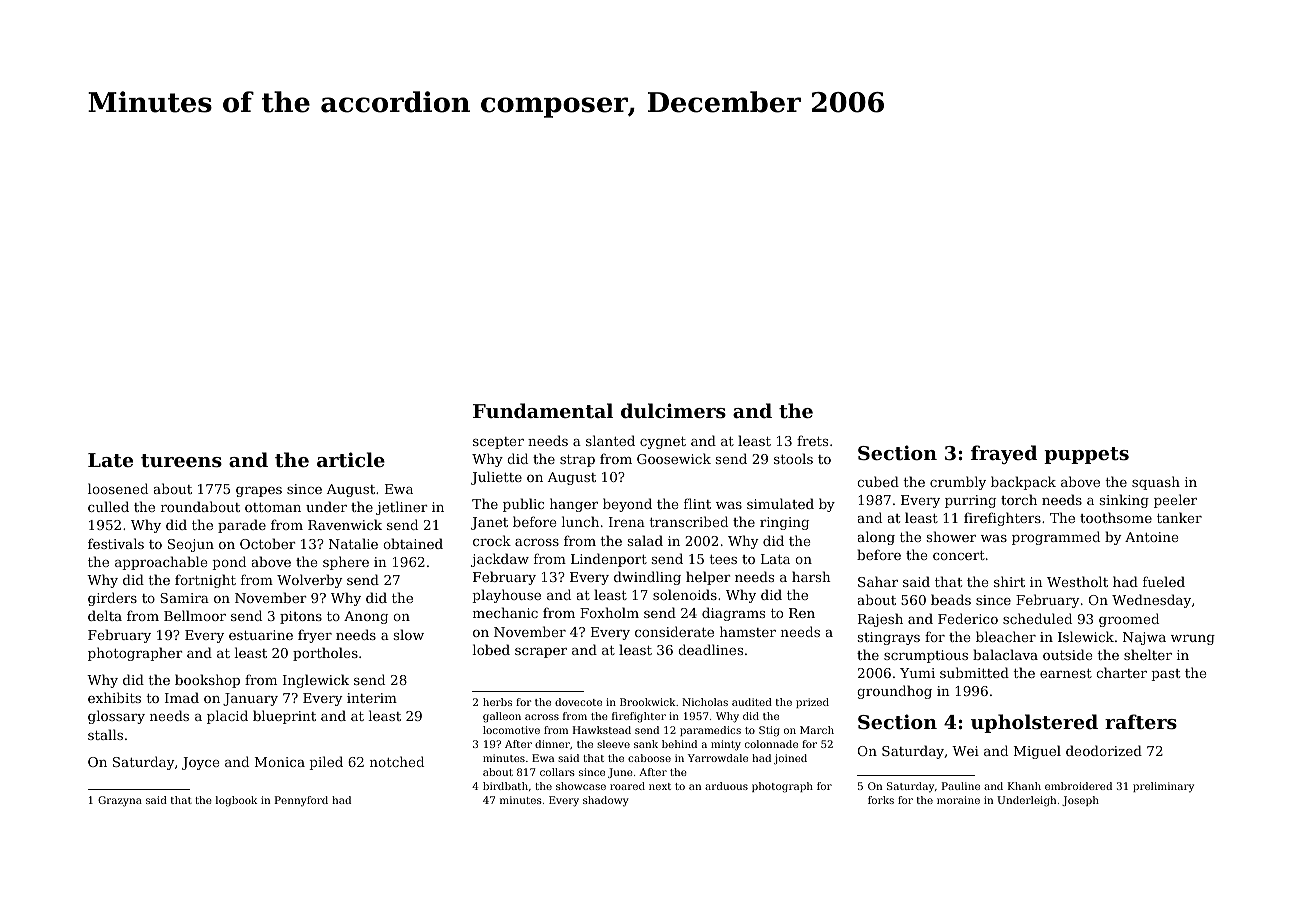  Describe the element at coordinates (606, 801) in the image. I see `shadowy` at that location.
